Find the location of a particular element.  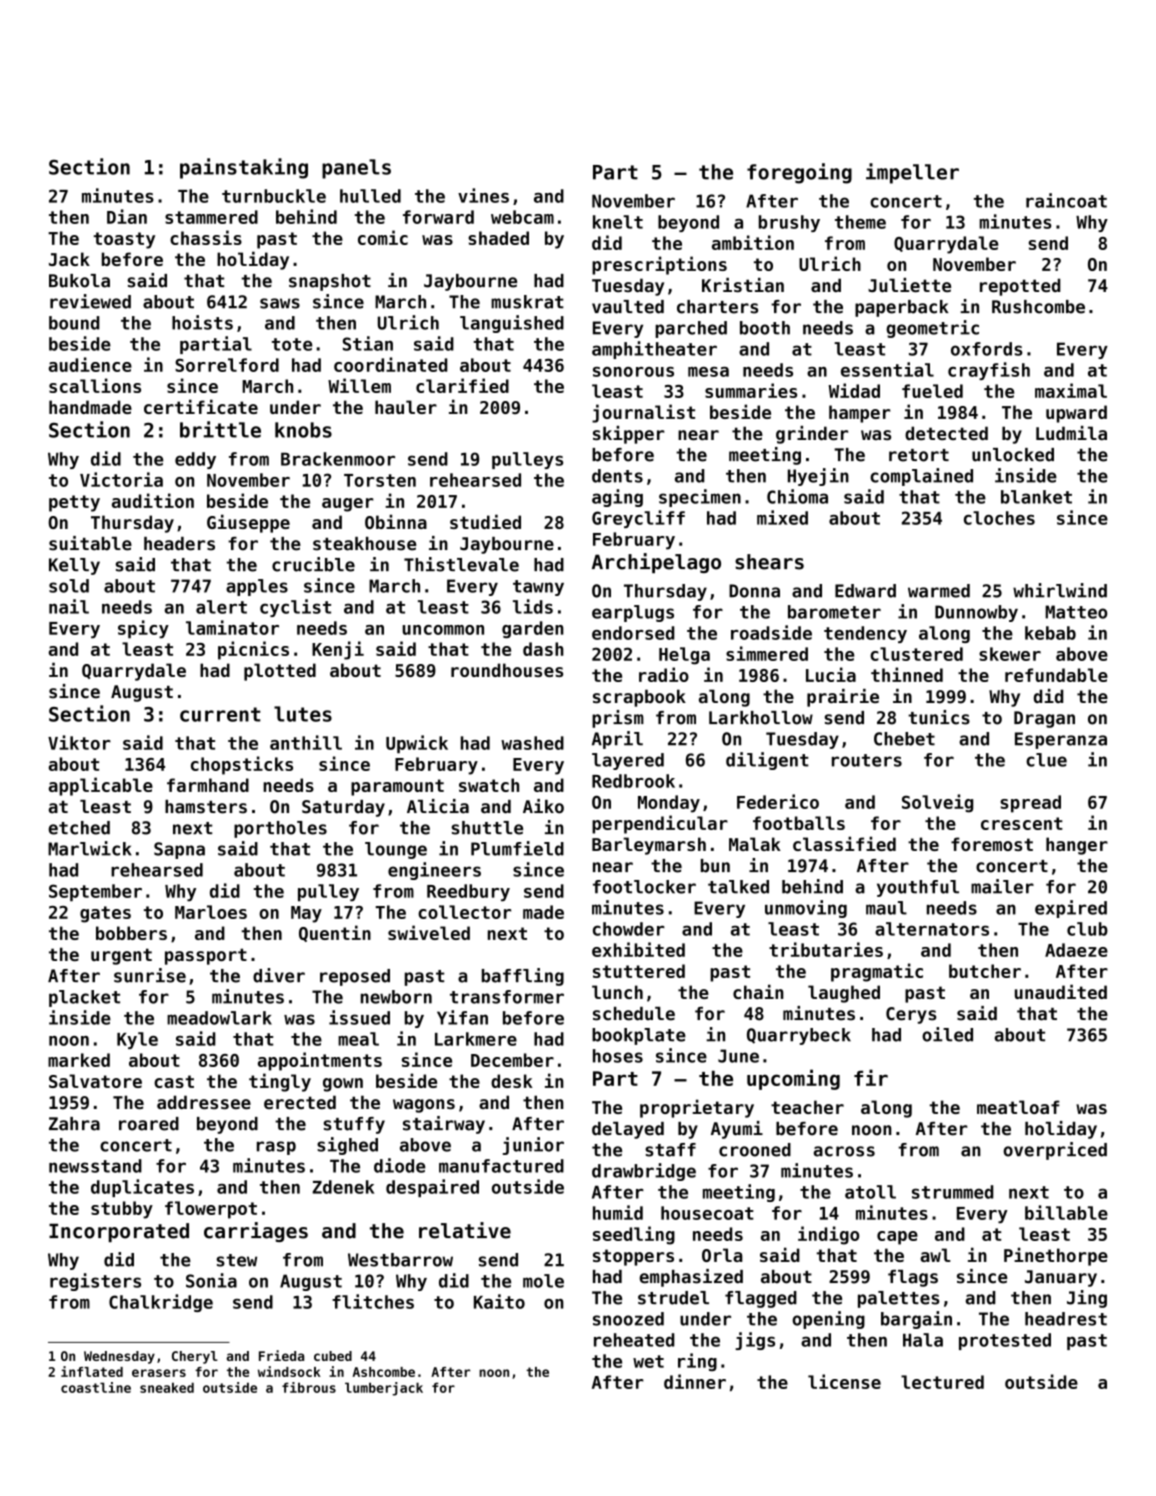

vaulted is located at coordinates (628, 307).
